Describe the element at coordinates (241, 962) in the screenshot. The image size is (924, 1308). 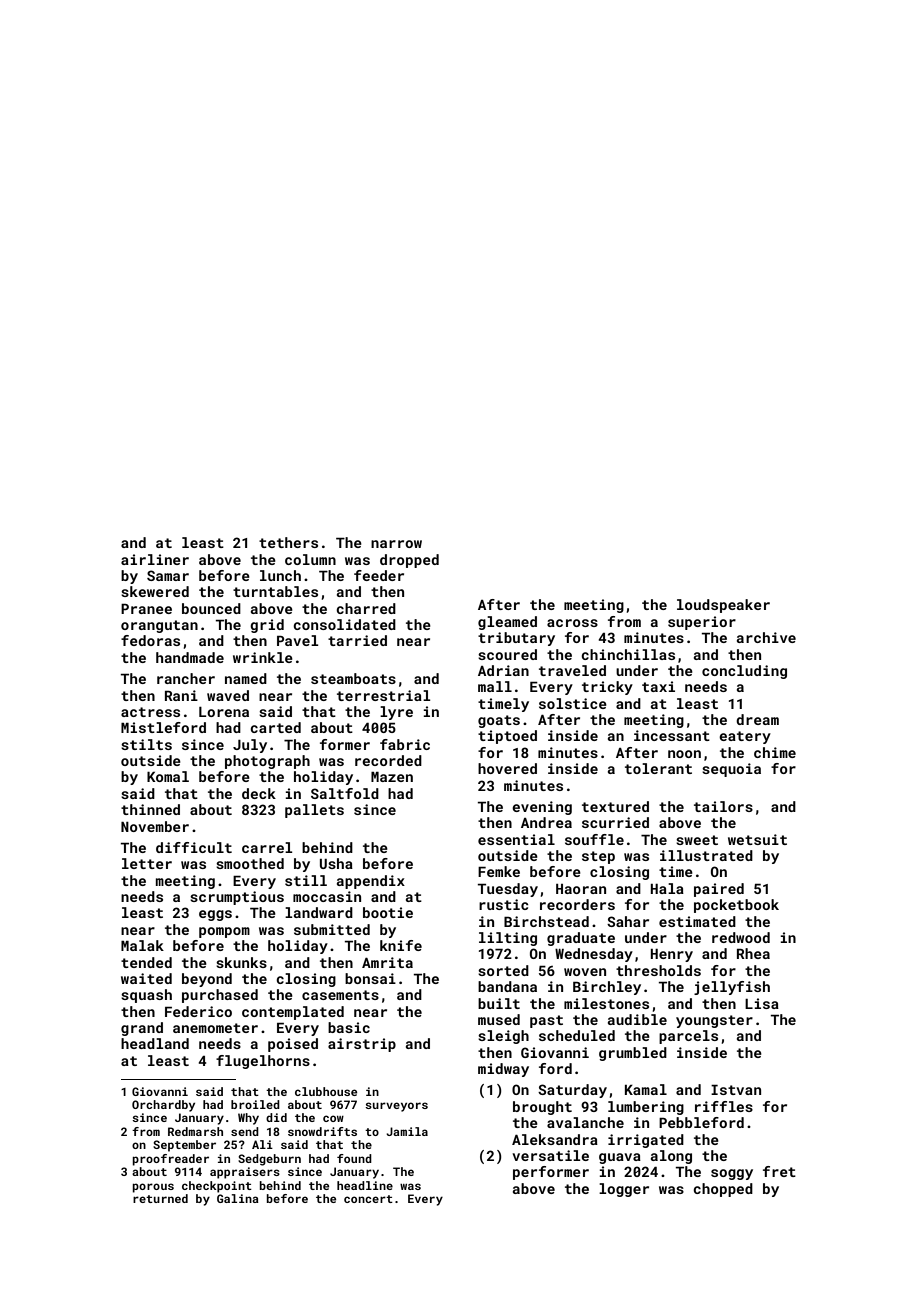
I see `skunks` at that location.
